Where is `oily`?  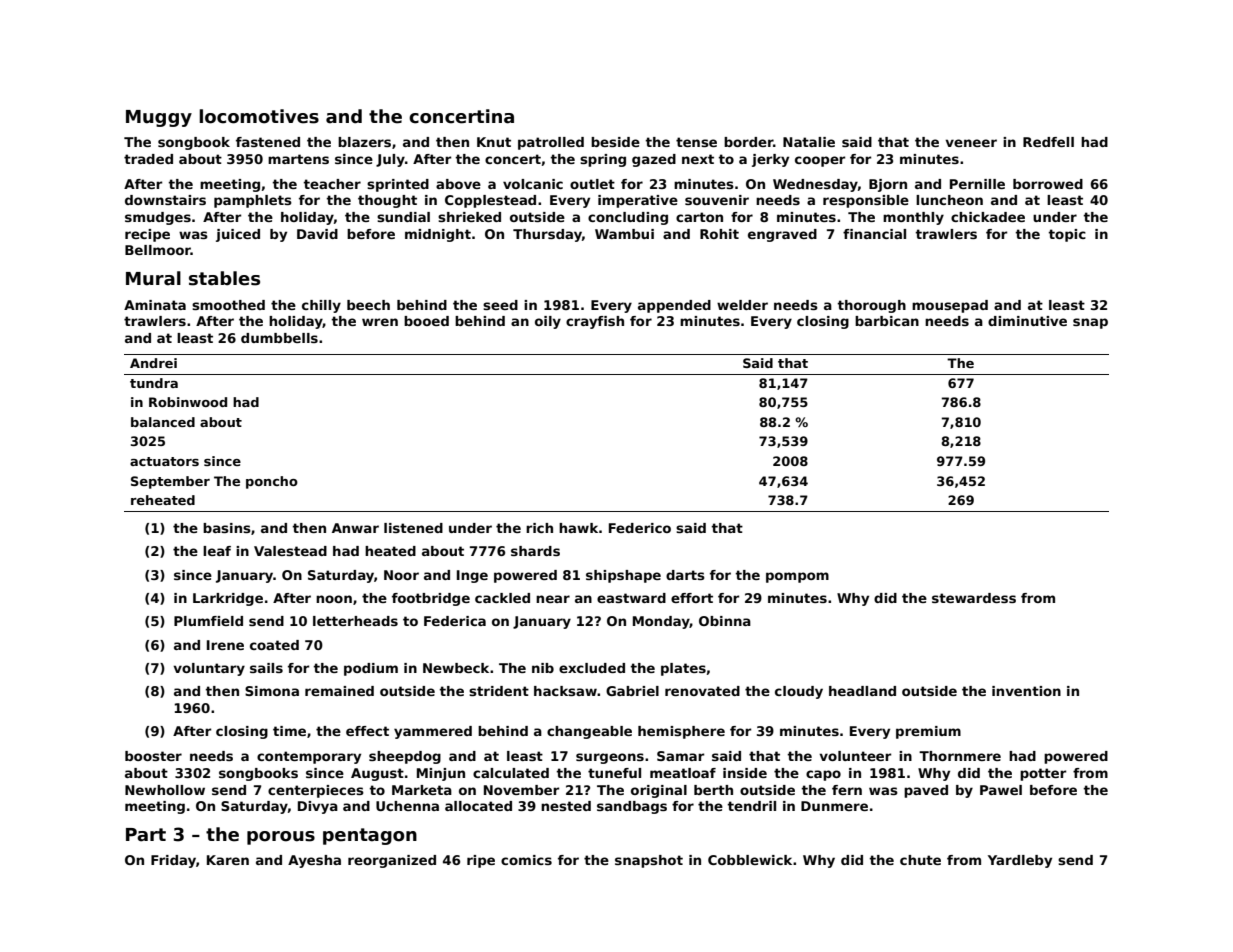 oily is located at coordinates (548, 322).
